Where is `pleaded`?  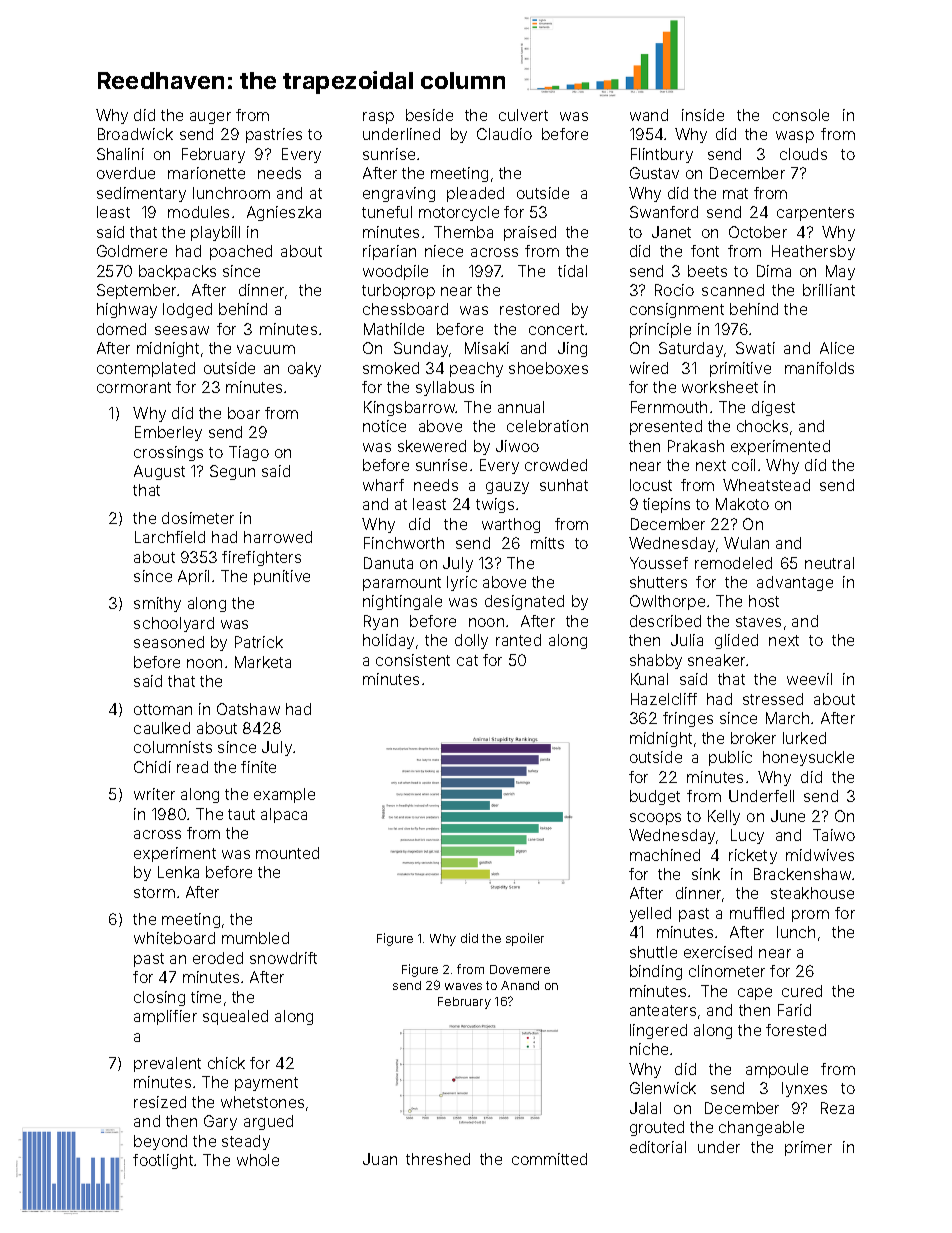 pleaded is located at coordinates (475, 194).
